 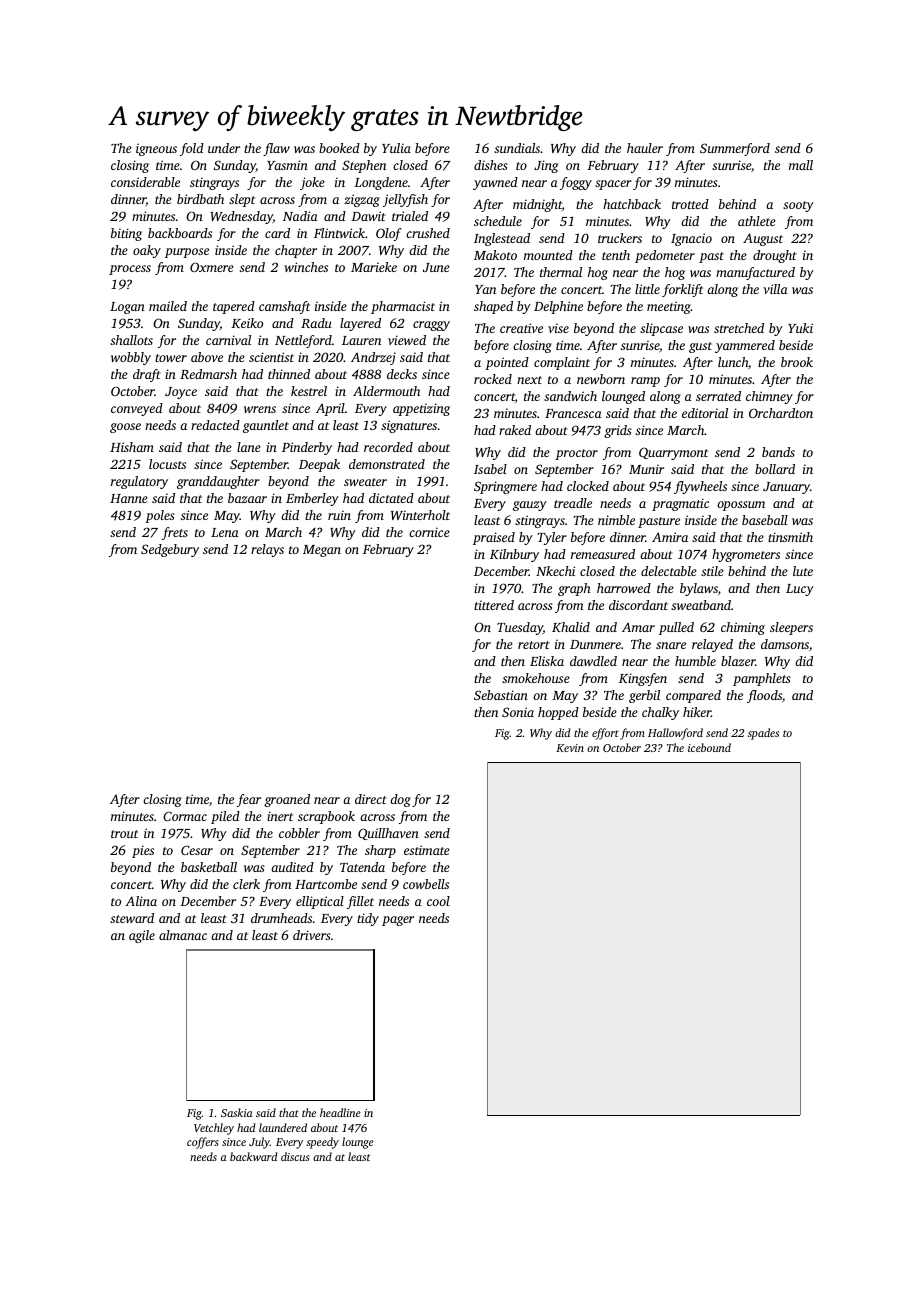 What do you see at coordinates (494, 605) in the image?
I see `tittered` at bounding box center [494, 605].
